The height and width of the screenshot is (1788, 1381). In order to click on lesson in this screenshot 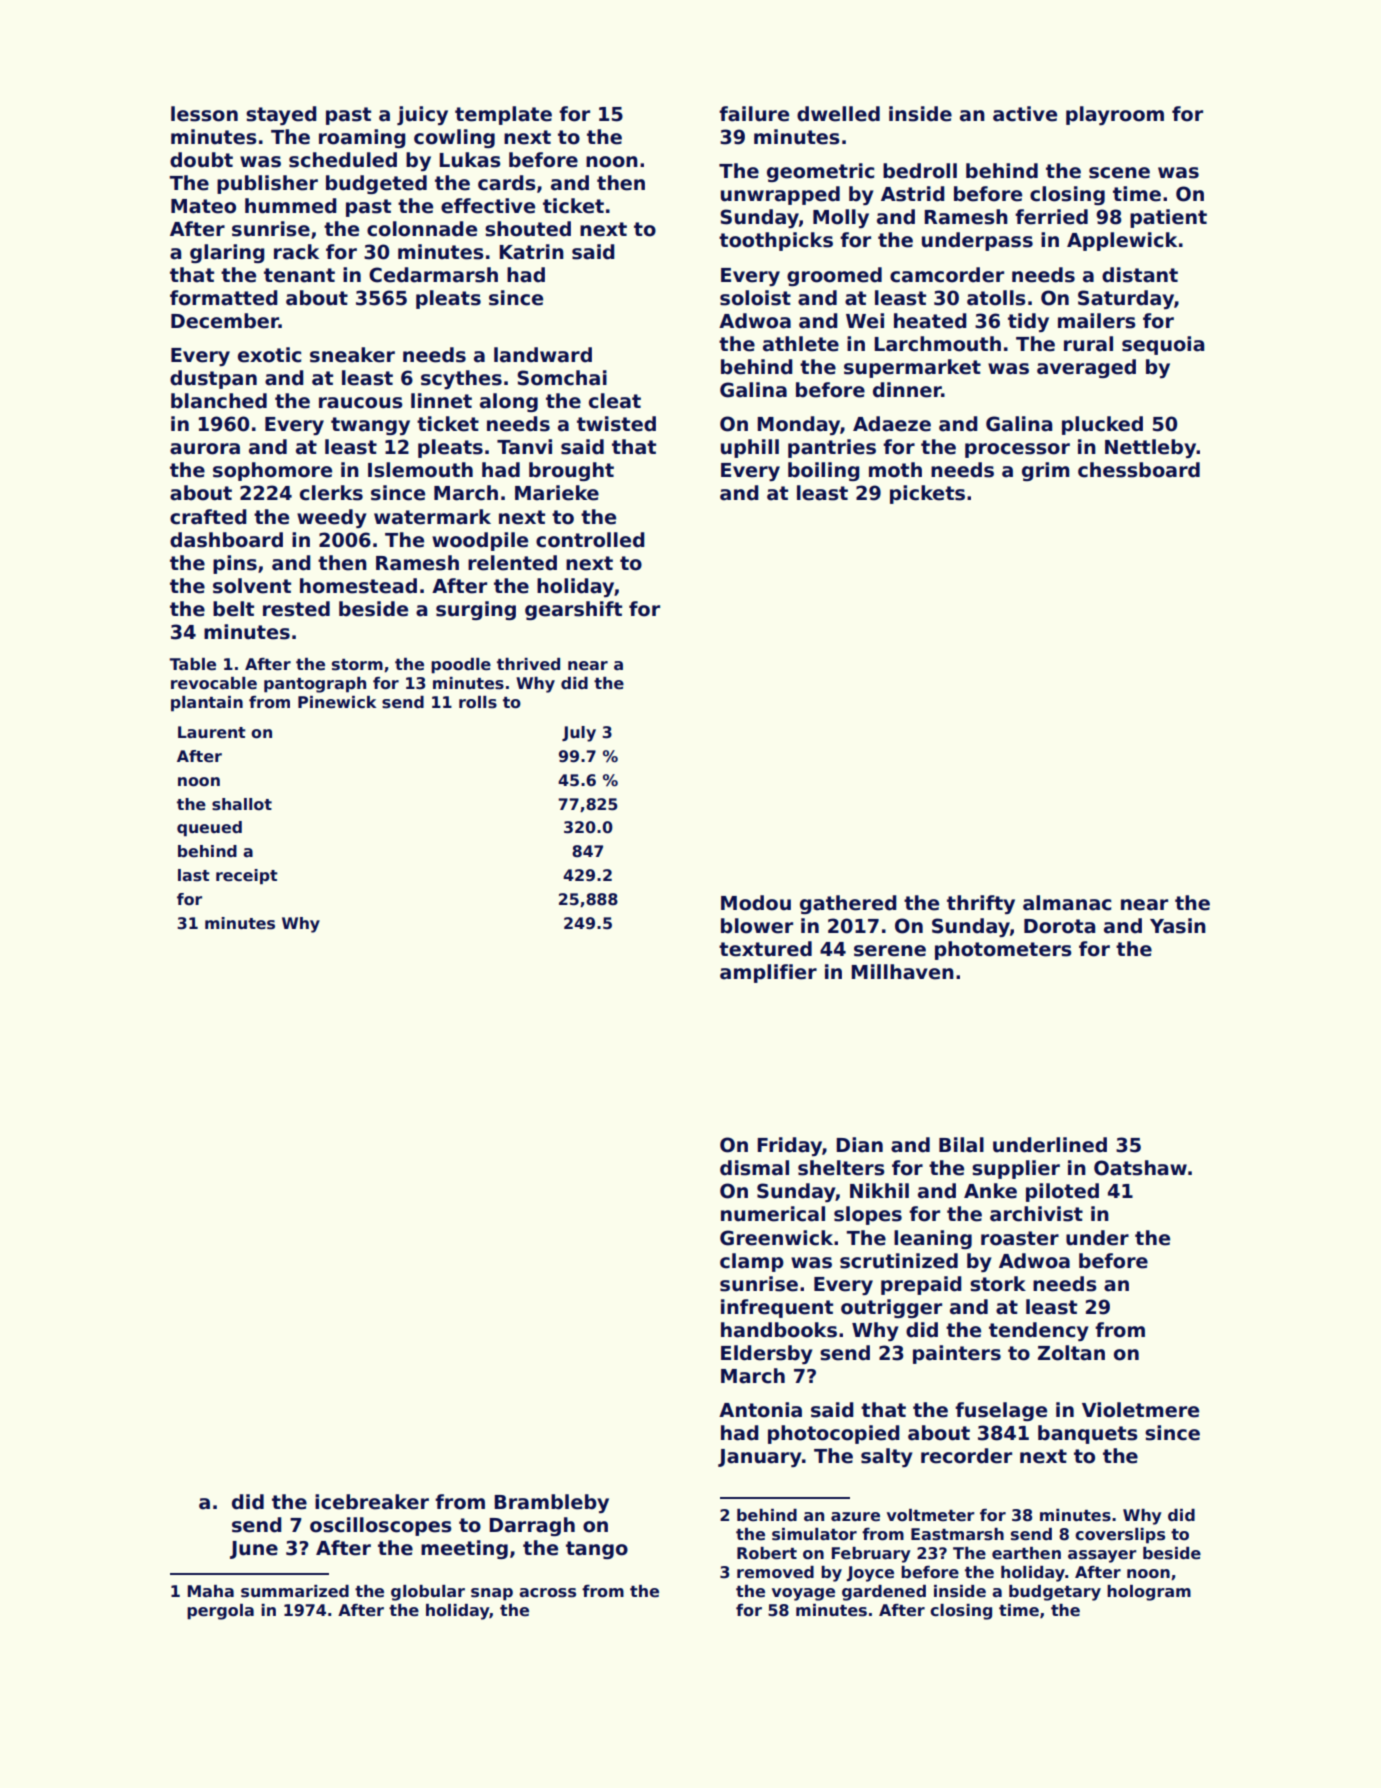, I will do `click(204, 114)`.
